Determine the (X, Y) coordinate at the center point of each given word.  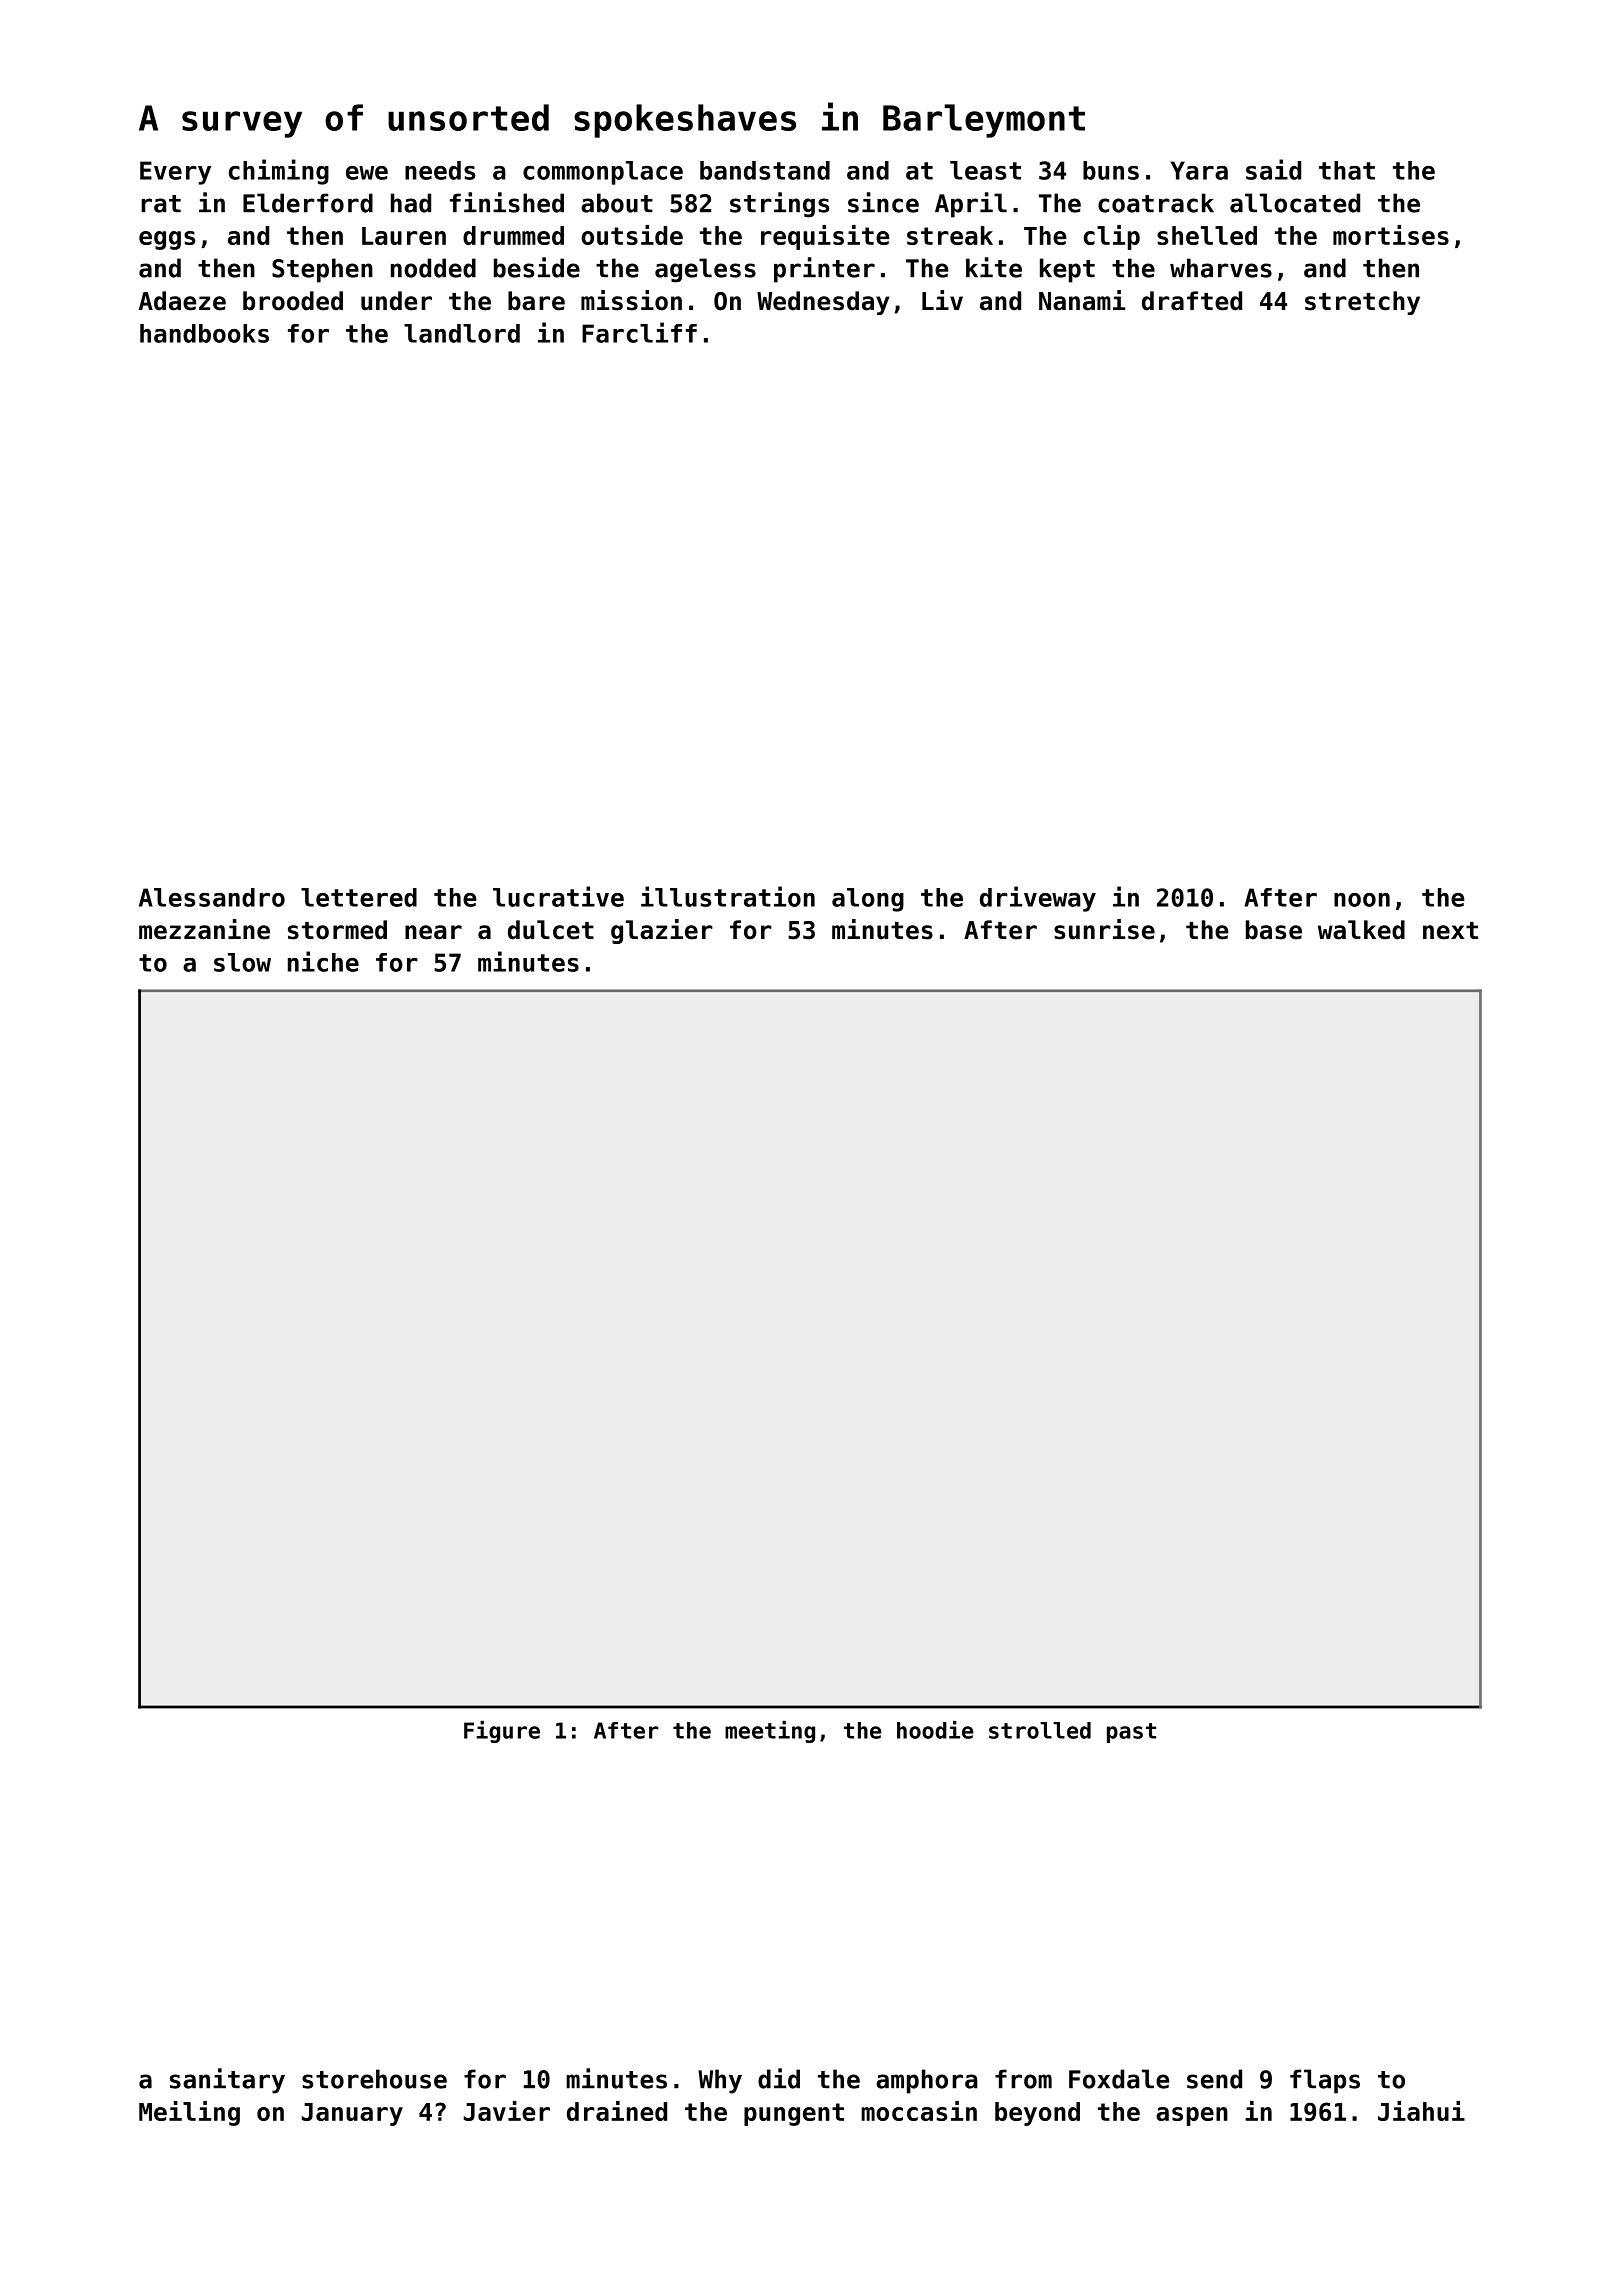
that (1347, 170)
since (883, 202)
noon (1362, 900)
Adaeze (182, 301)
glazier (662, 931)
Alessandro (212, 897)
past (1131, 1733)
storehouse (374, 2079)
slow (242, 962)
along (868, 900)
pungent (794, 2114)
